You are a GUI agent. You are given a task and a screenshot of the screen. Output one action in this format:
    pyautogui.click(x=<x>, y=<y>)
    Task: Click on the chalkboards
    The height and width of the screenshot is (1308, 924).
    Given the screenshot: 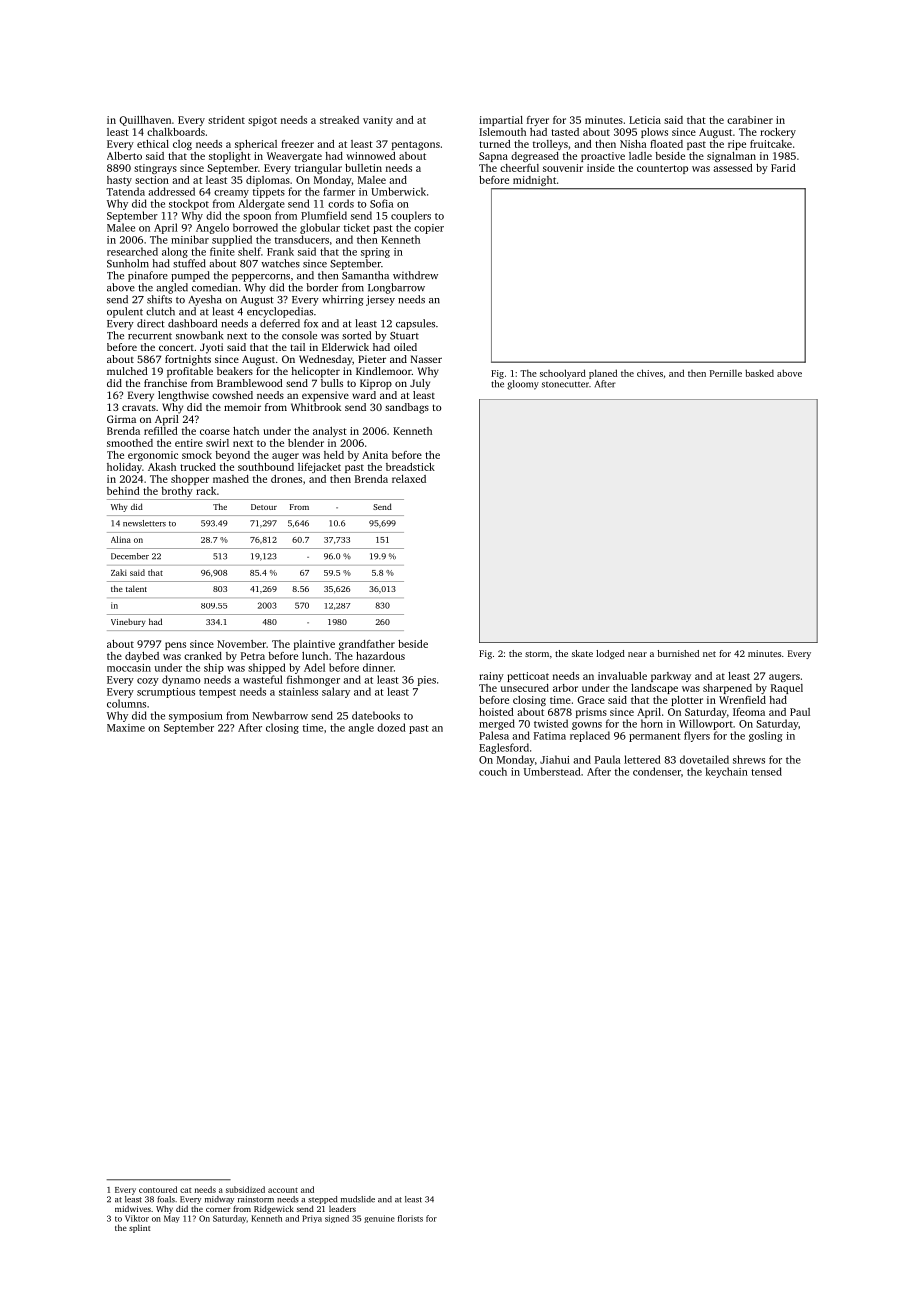 What is the action you would take?
    pyautogui.click(x=176, y=132)
